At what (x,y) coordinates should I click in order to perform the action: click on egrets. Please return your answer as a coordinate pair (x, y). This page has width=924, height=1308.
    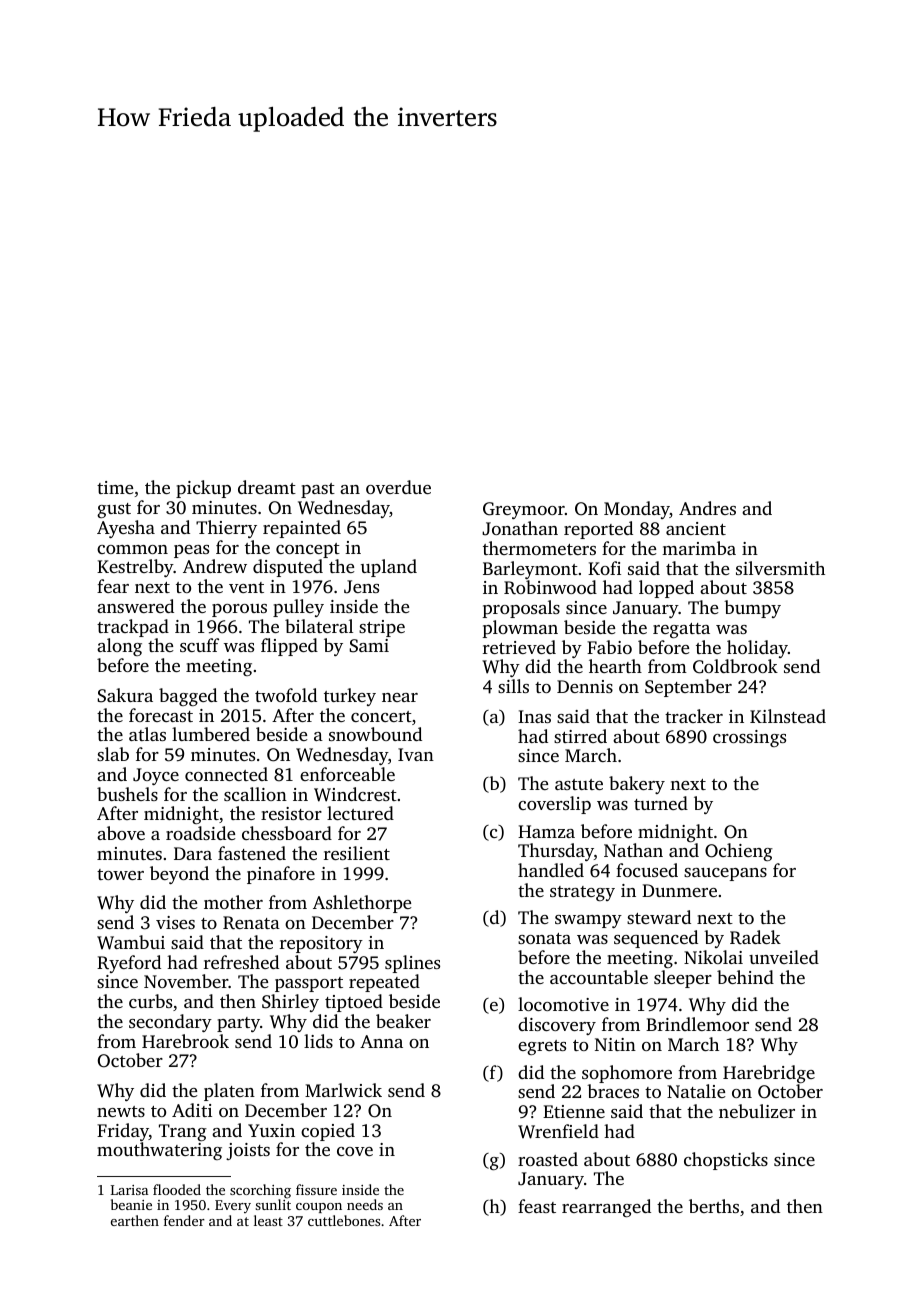
    Looking at the image, I should click on (542, 1047).
